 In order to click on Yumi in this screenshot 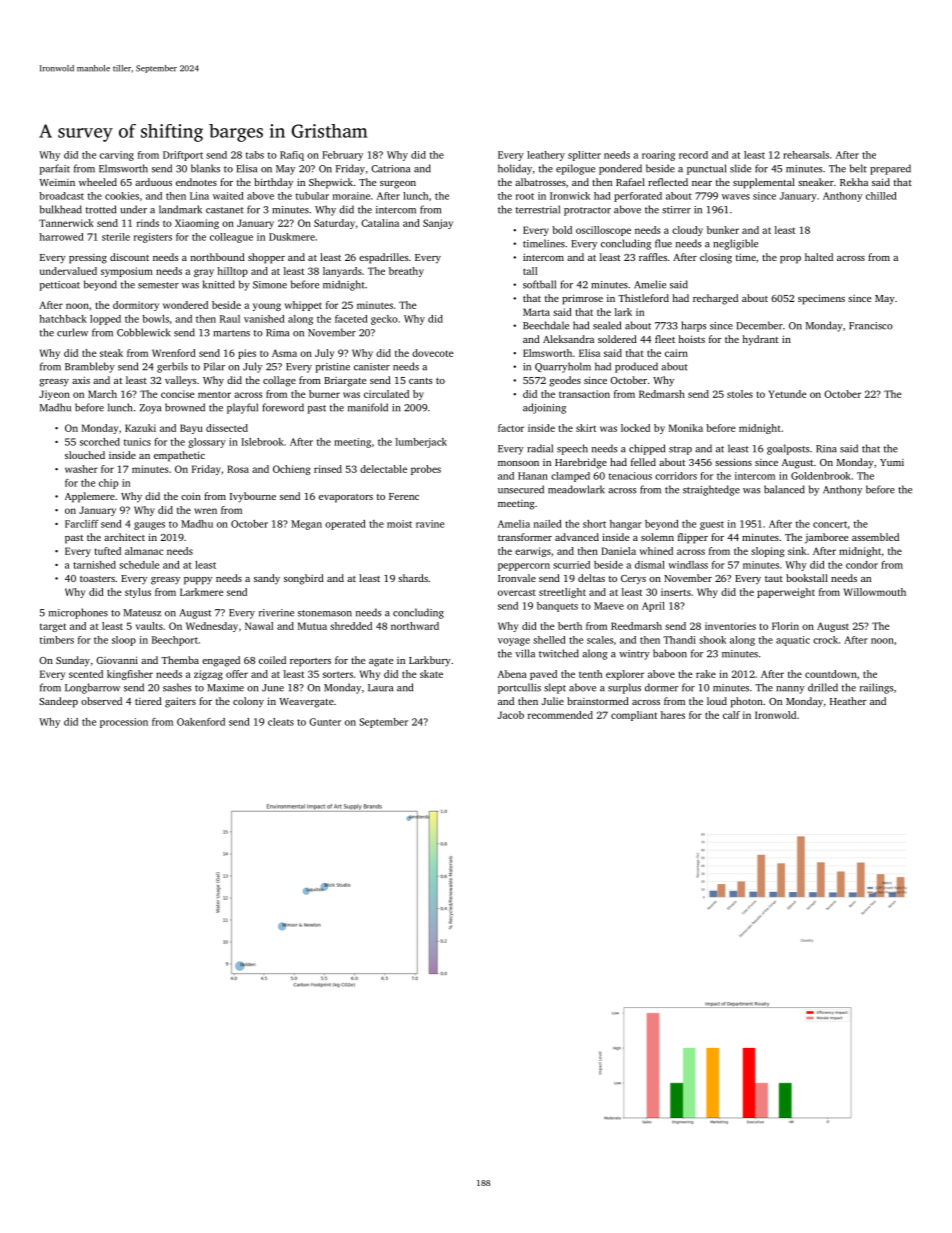, I will do `click(892, 462)`.
